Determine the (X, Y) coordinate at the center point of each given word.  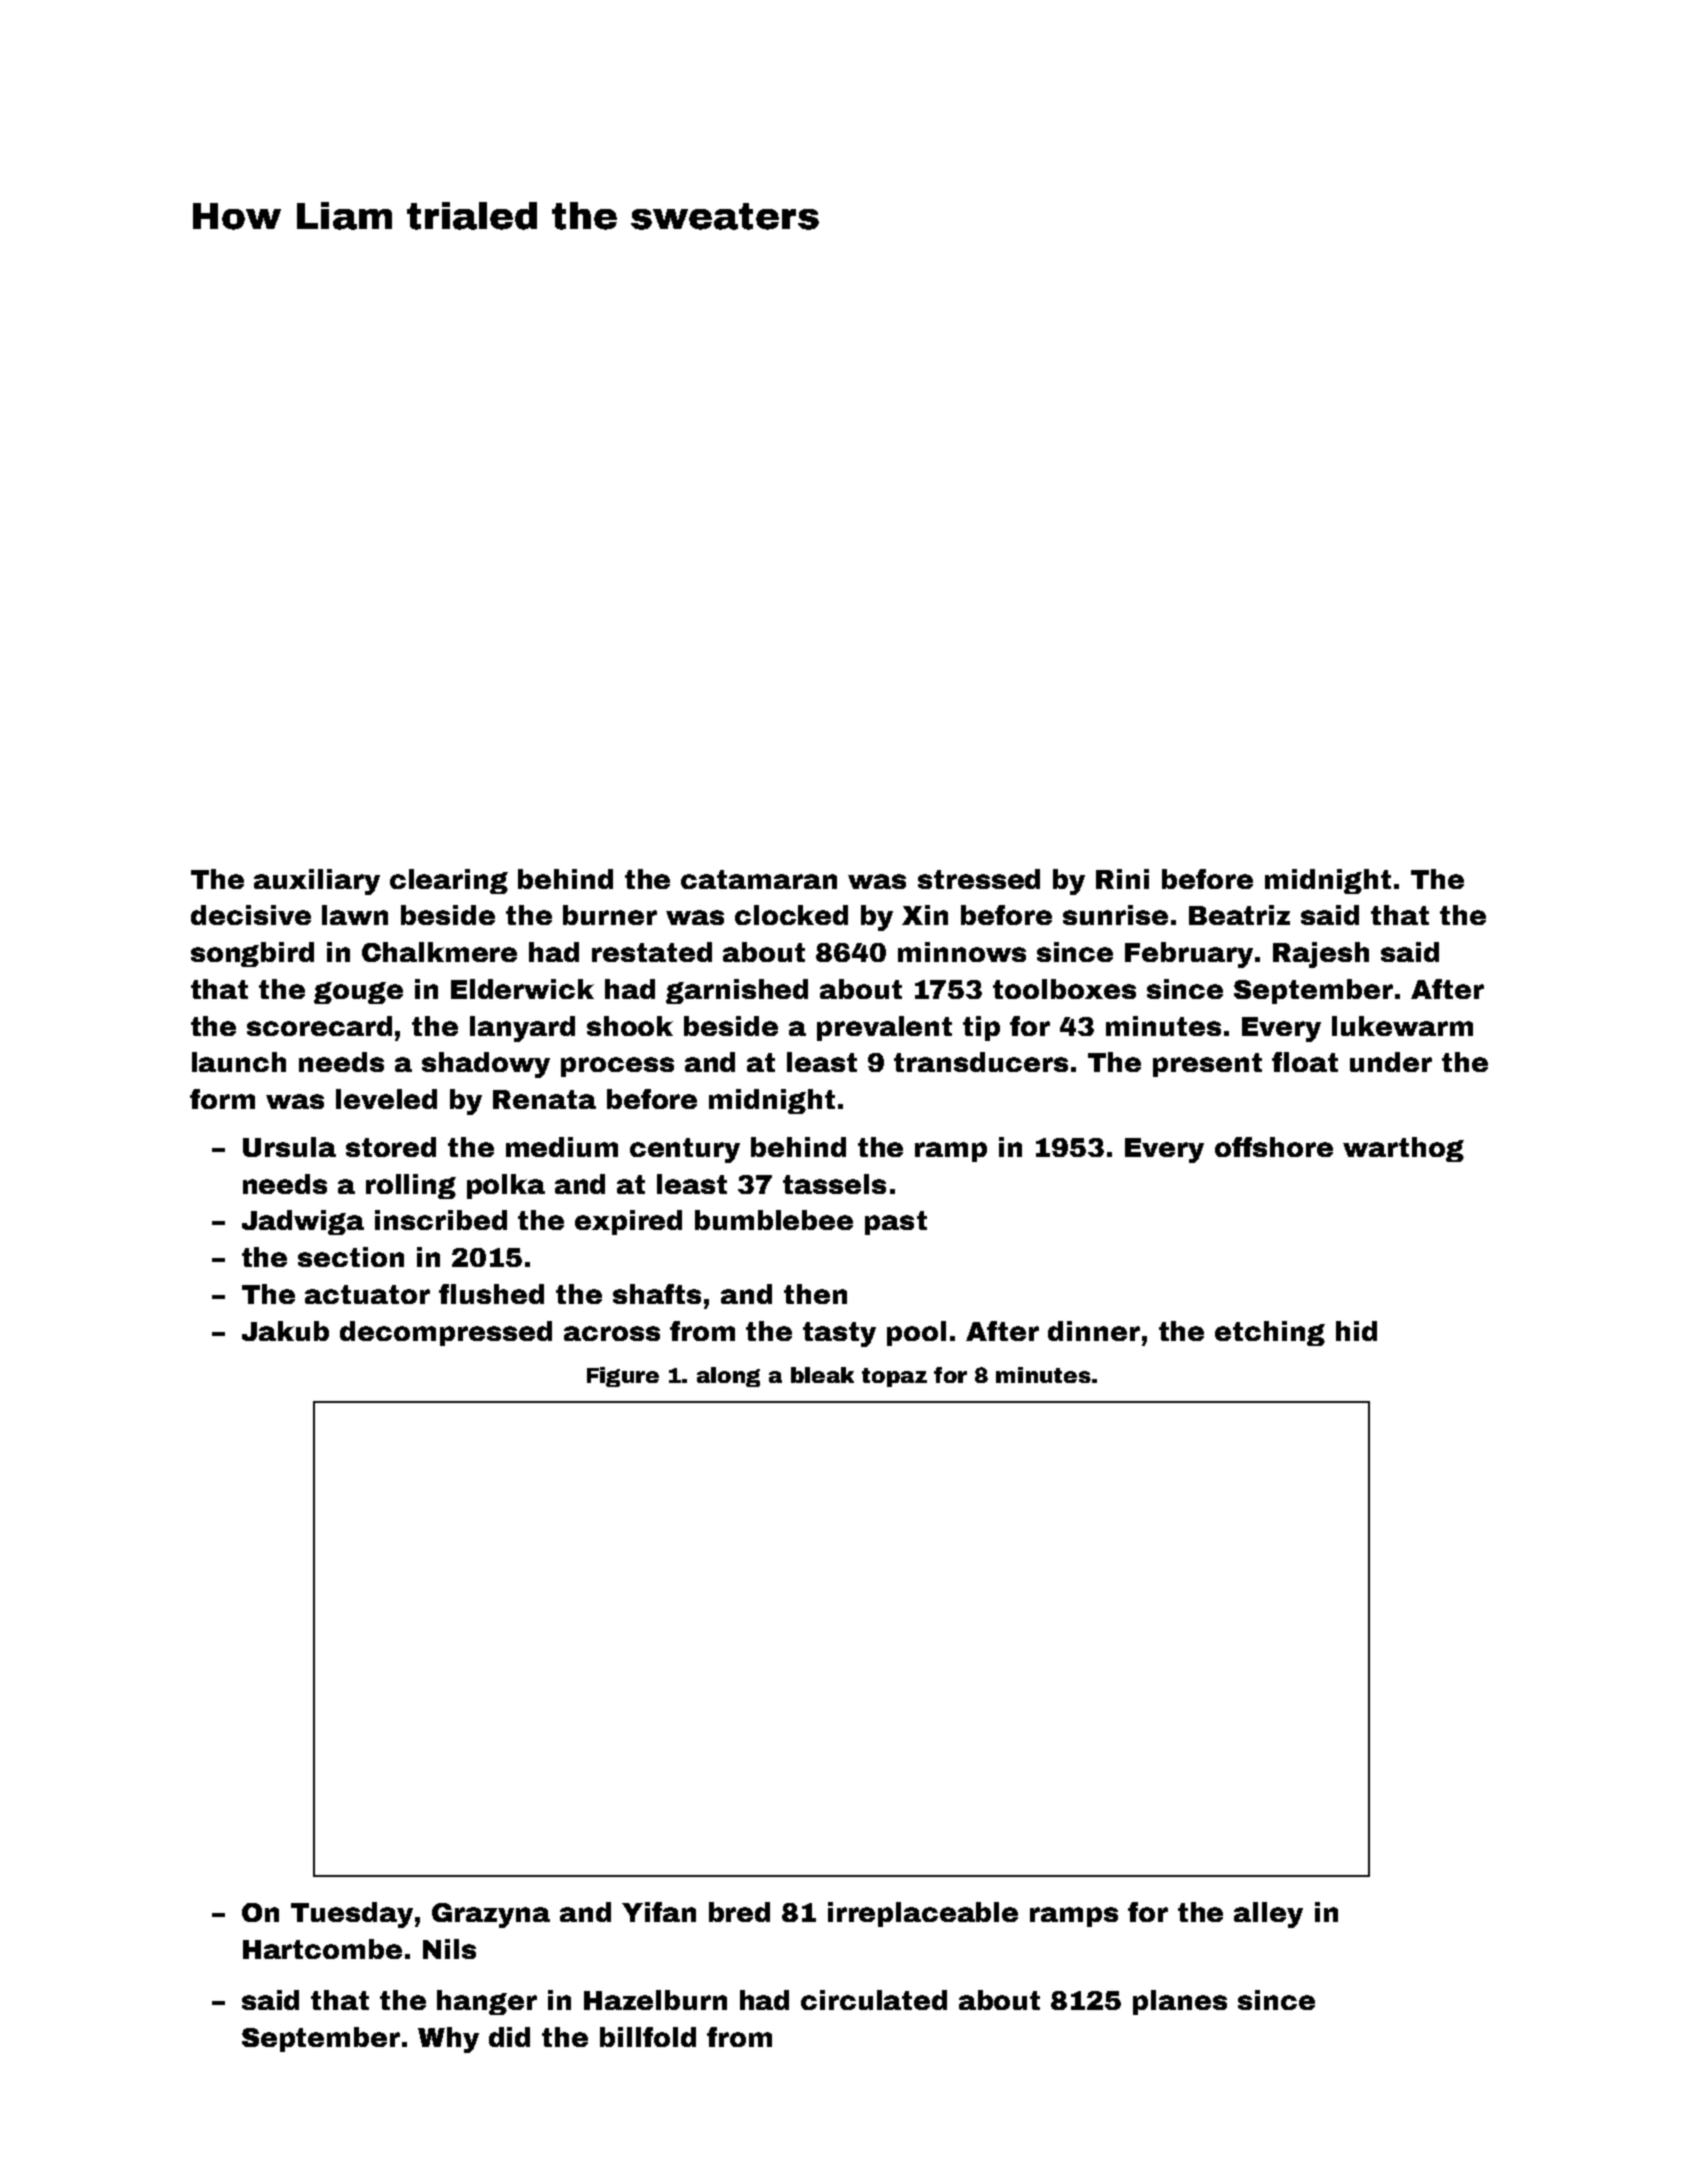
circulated (874, 2000)
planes (1180, 2002)
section (351, 1257)
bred (739, 1912)
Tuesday (352, 1915)
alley (1268, 1915)
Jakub (285, 1331)
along (728, 1377)
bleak (822, 1375)
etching (1270, 1333)
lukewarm (1402, 1026)
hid (1356, 1331)
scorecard (319, 1026)
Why (448, 2040)
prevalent (884, 1028)
